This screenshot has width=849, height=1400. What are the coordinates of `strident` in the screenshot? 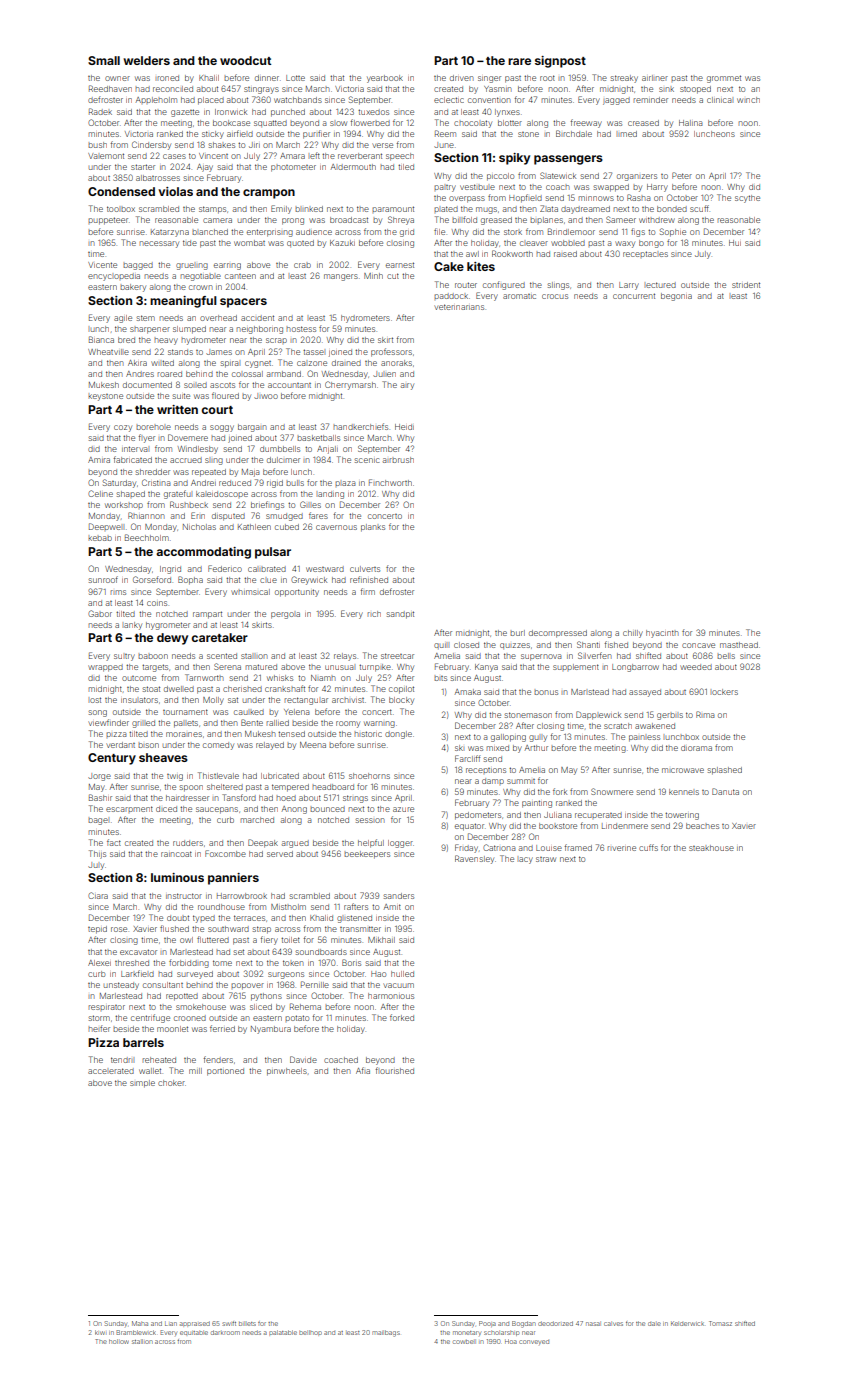 It's located at (746, 285).
